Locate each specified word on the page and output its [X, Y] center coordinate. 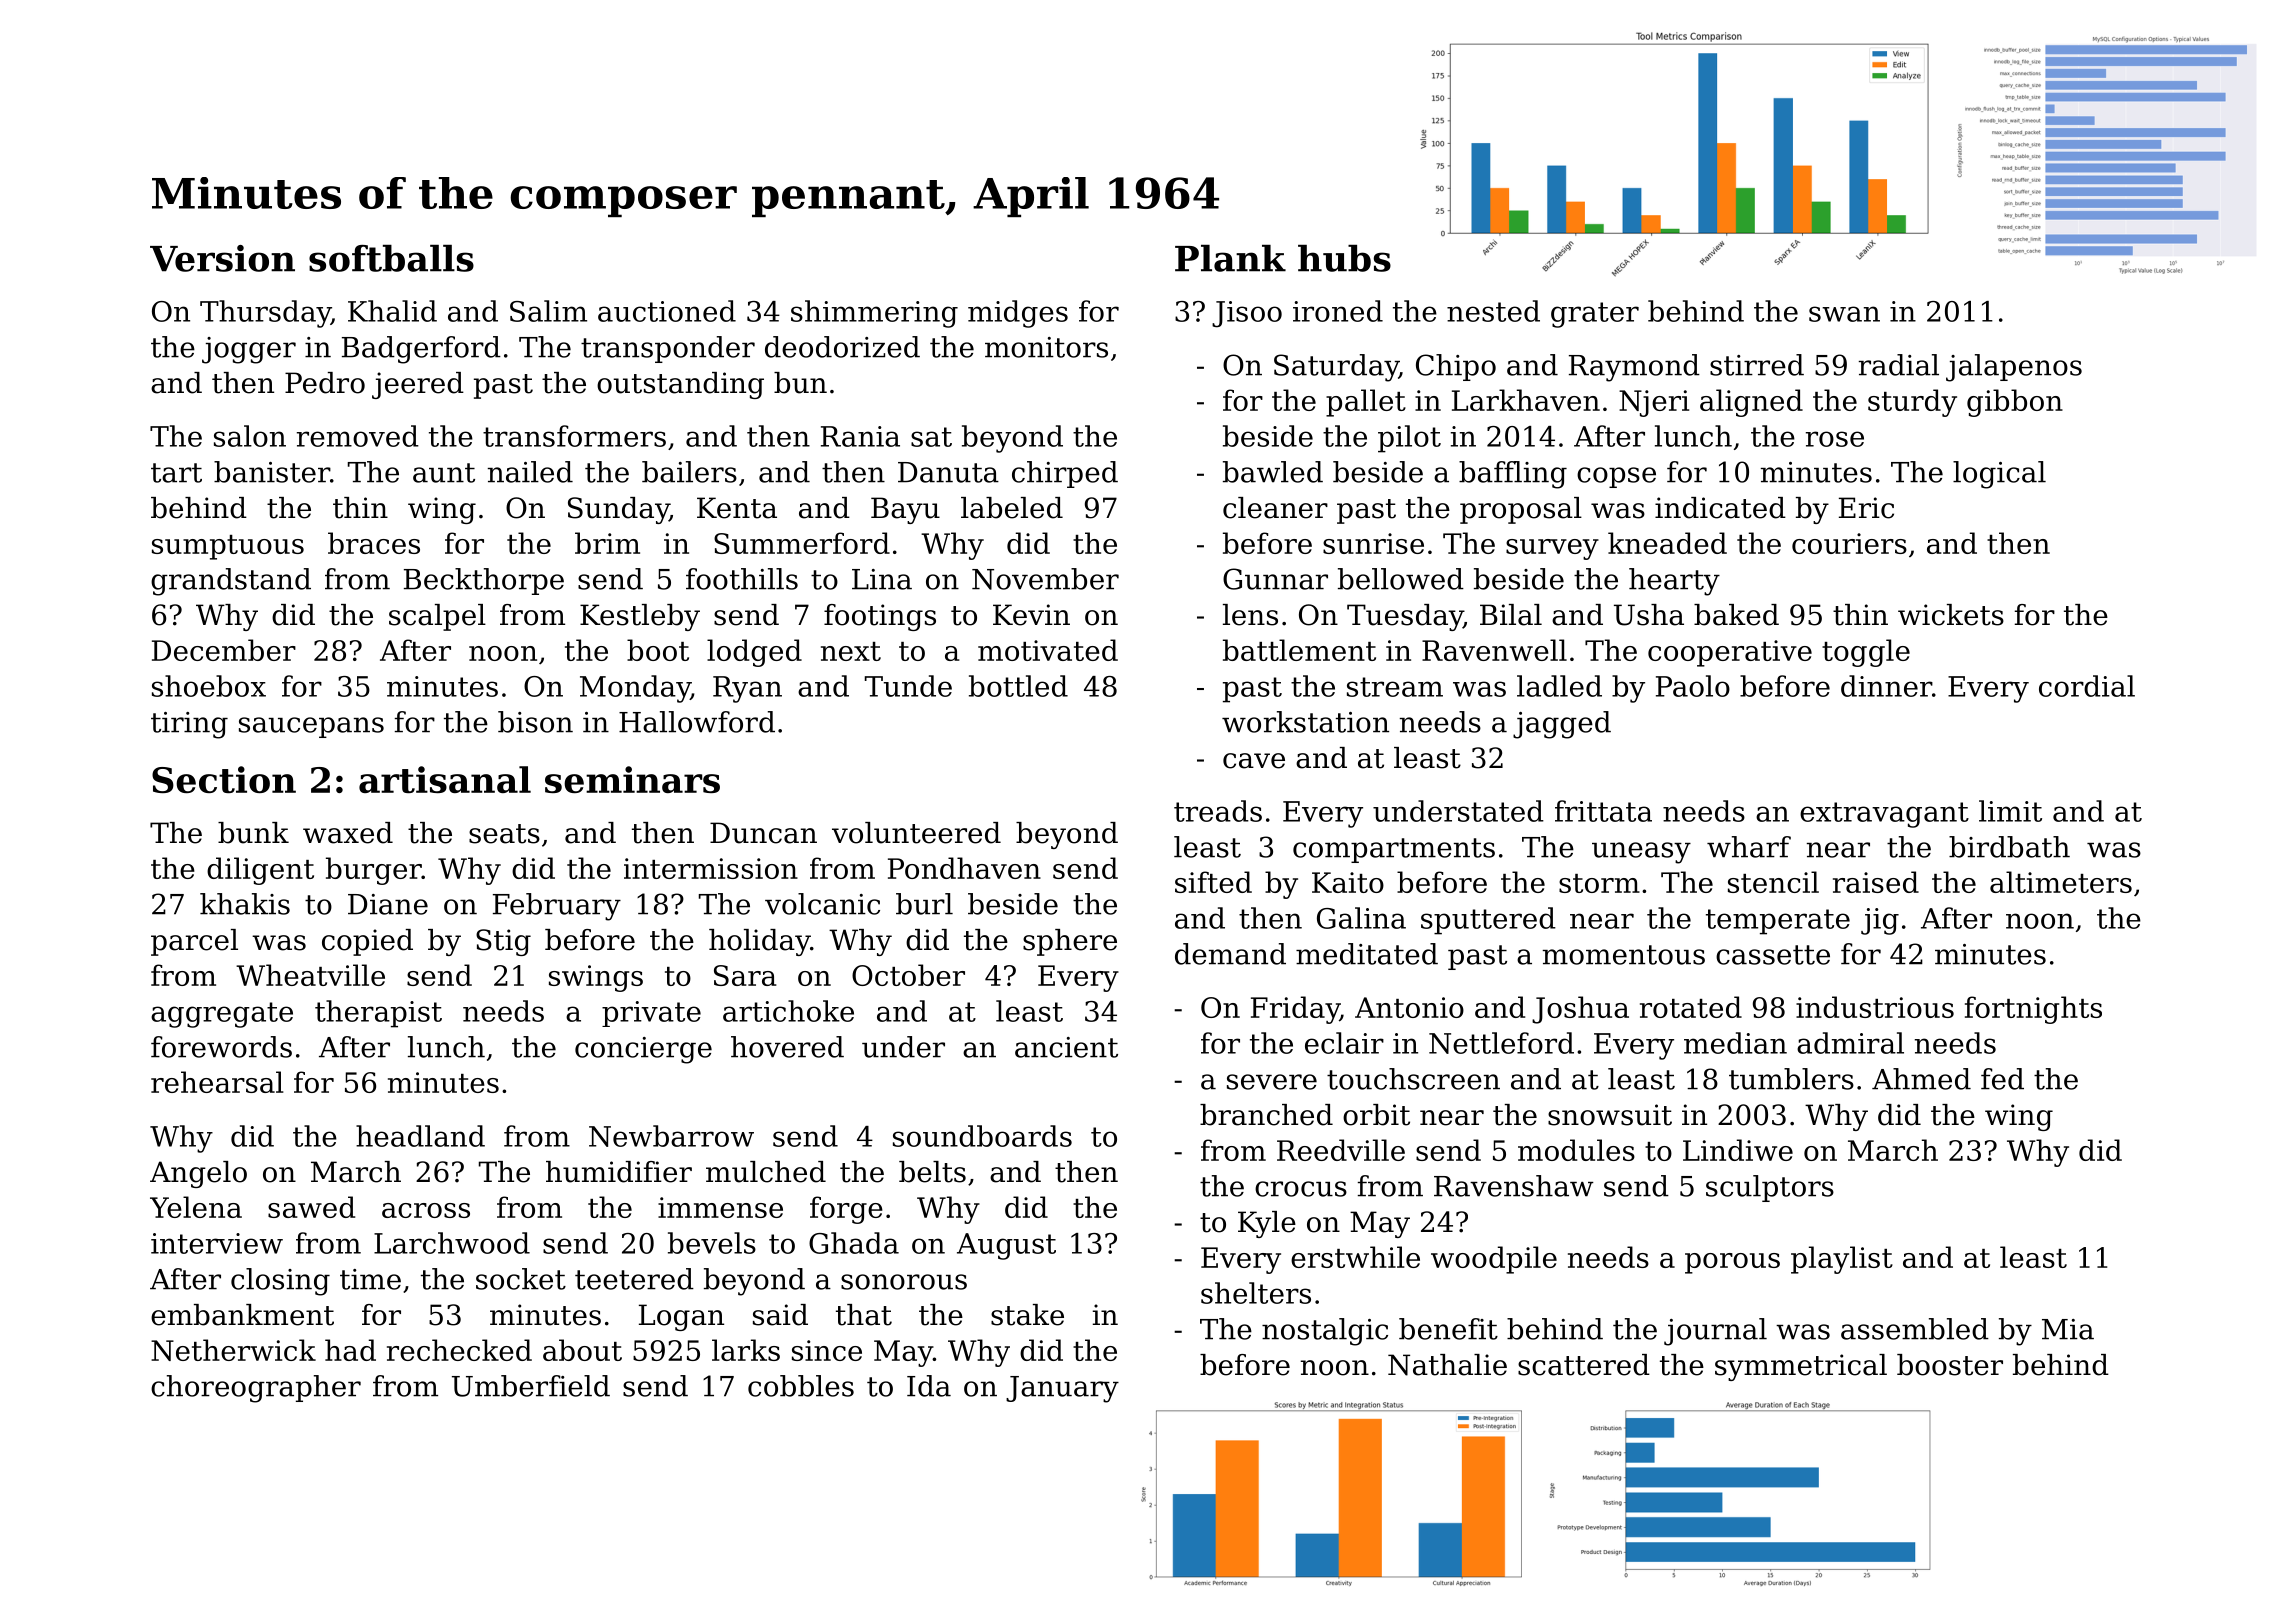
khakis [245, 904]
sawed [311, 1207]
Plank [1230, 258]
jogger [249, 350]
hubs [1344, 258]
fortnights [2033, 1010]
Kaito [1348, 882]
